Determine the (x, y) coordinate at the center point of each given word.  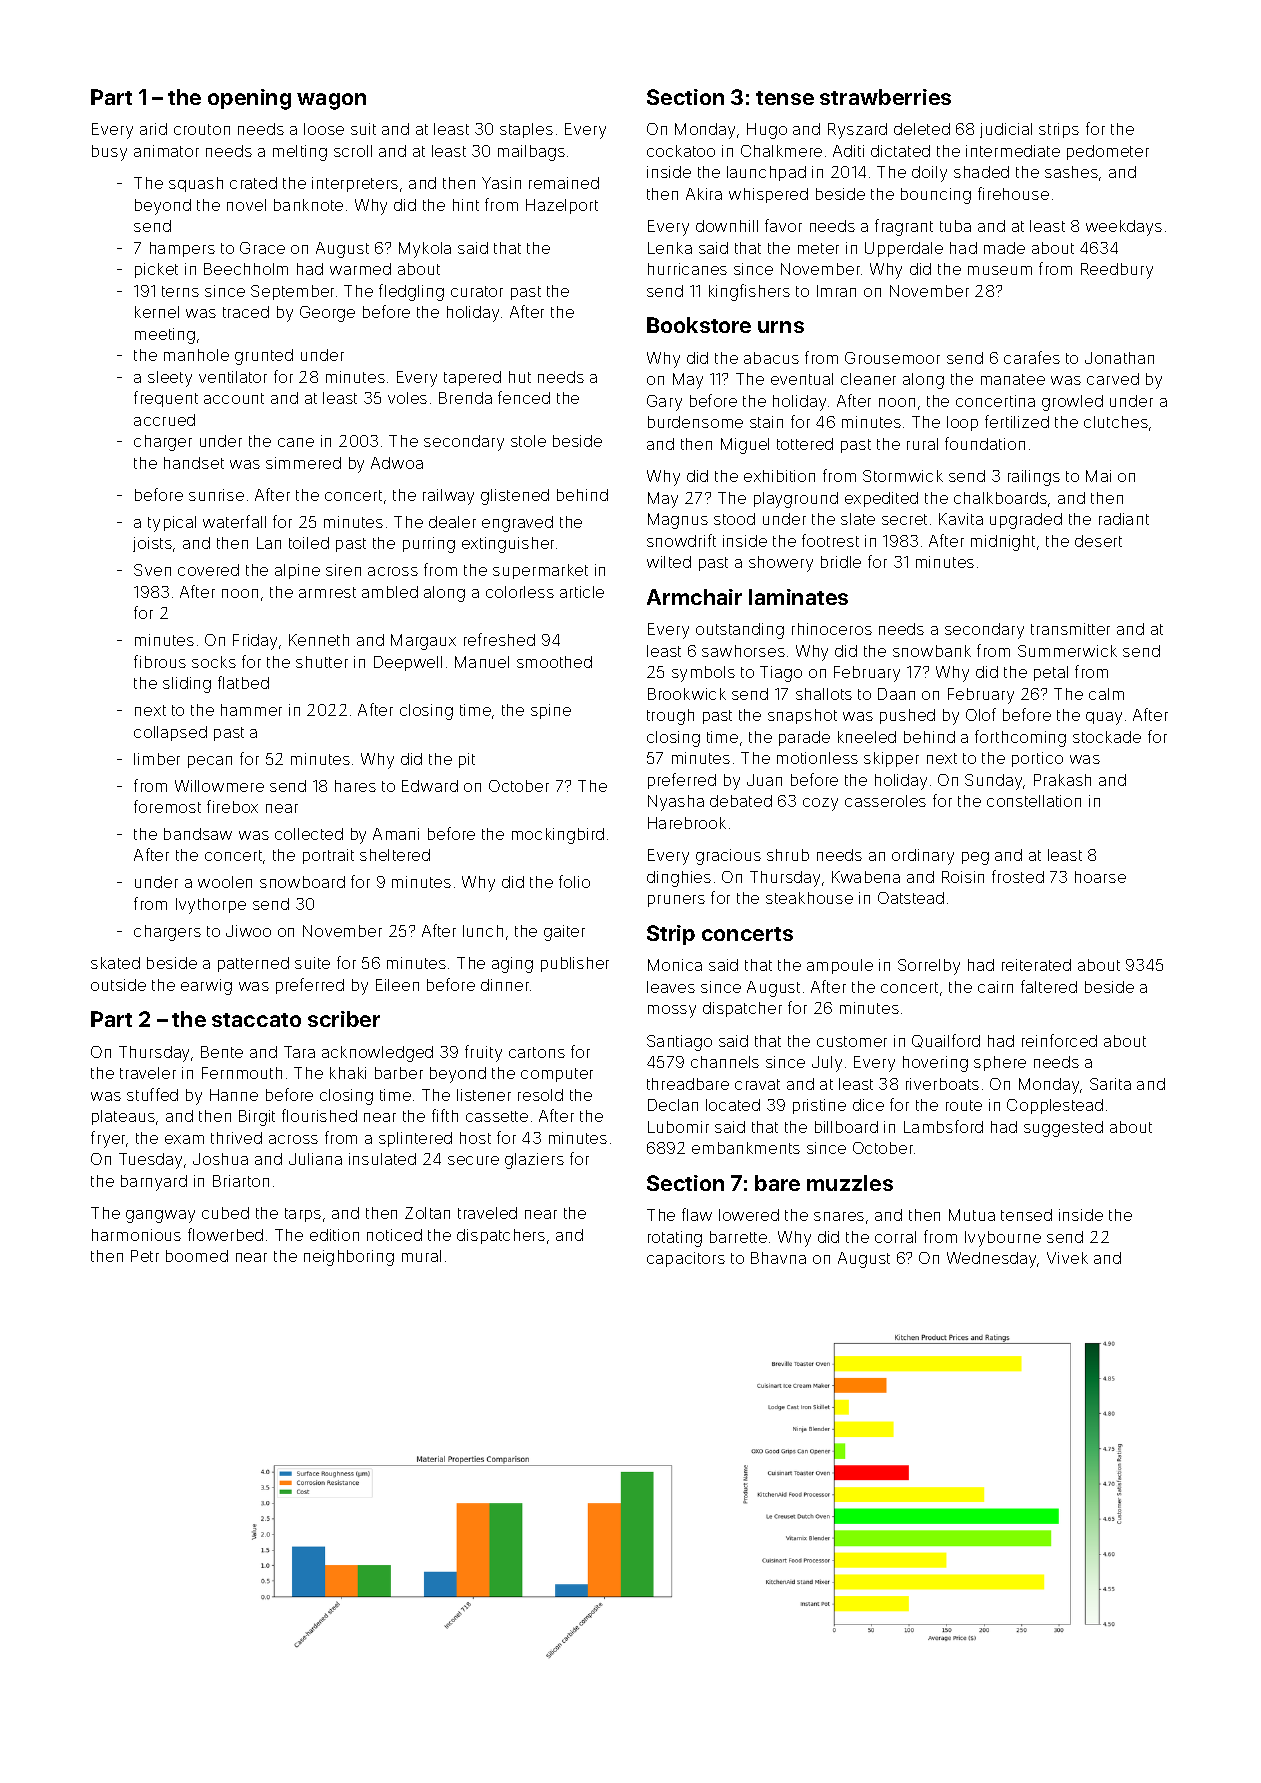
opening (249, 99)
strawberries (885, 97)
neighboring (349, 1258)
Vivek (1067, 1258)
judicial (1006, 130)
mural (421, 1256)
